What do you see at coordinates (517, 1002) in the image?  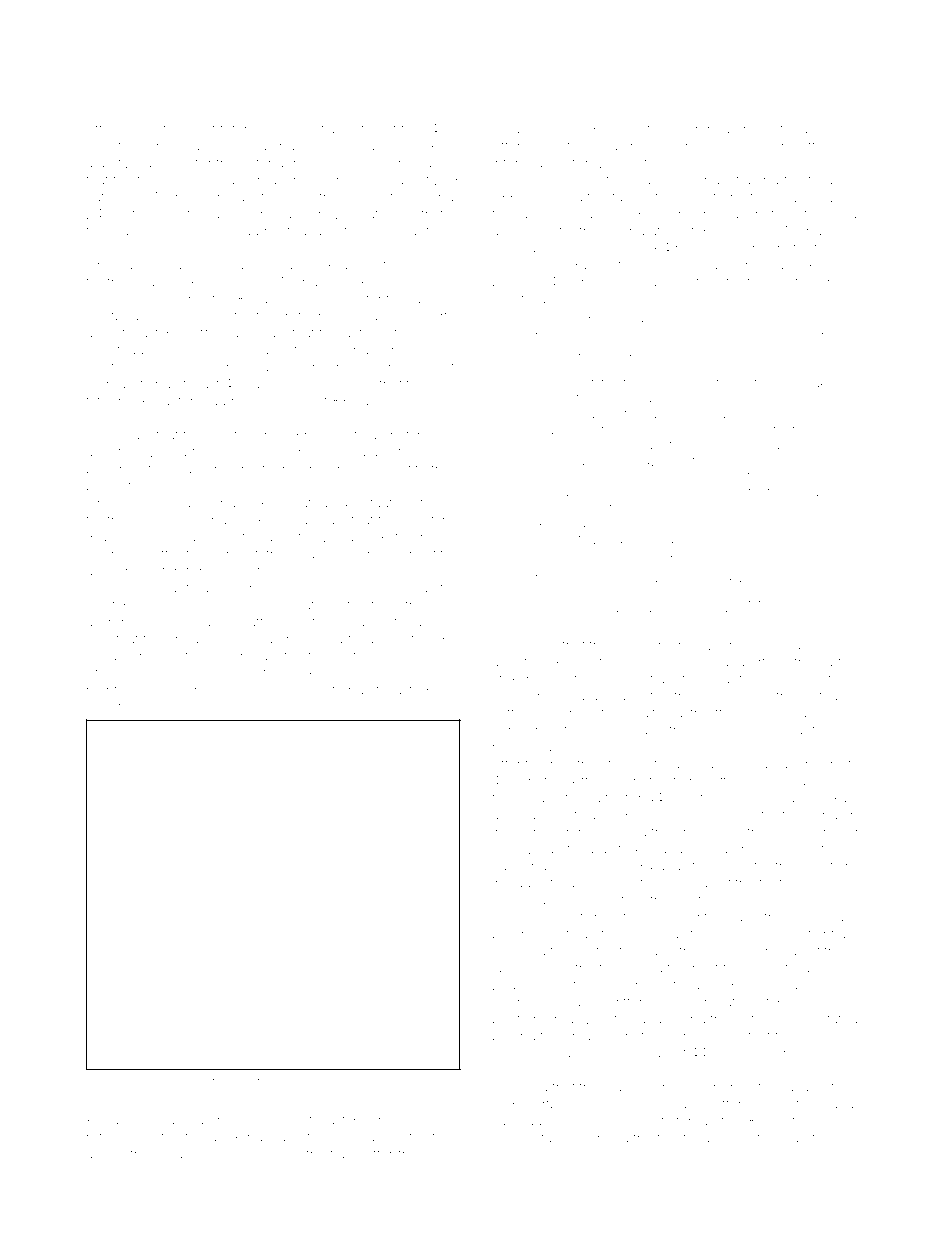 I see `doorbell` at bounding box center [517, 1002].
